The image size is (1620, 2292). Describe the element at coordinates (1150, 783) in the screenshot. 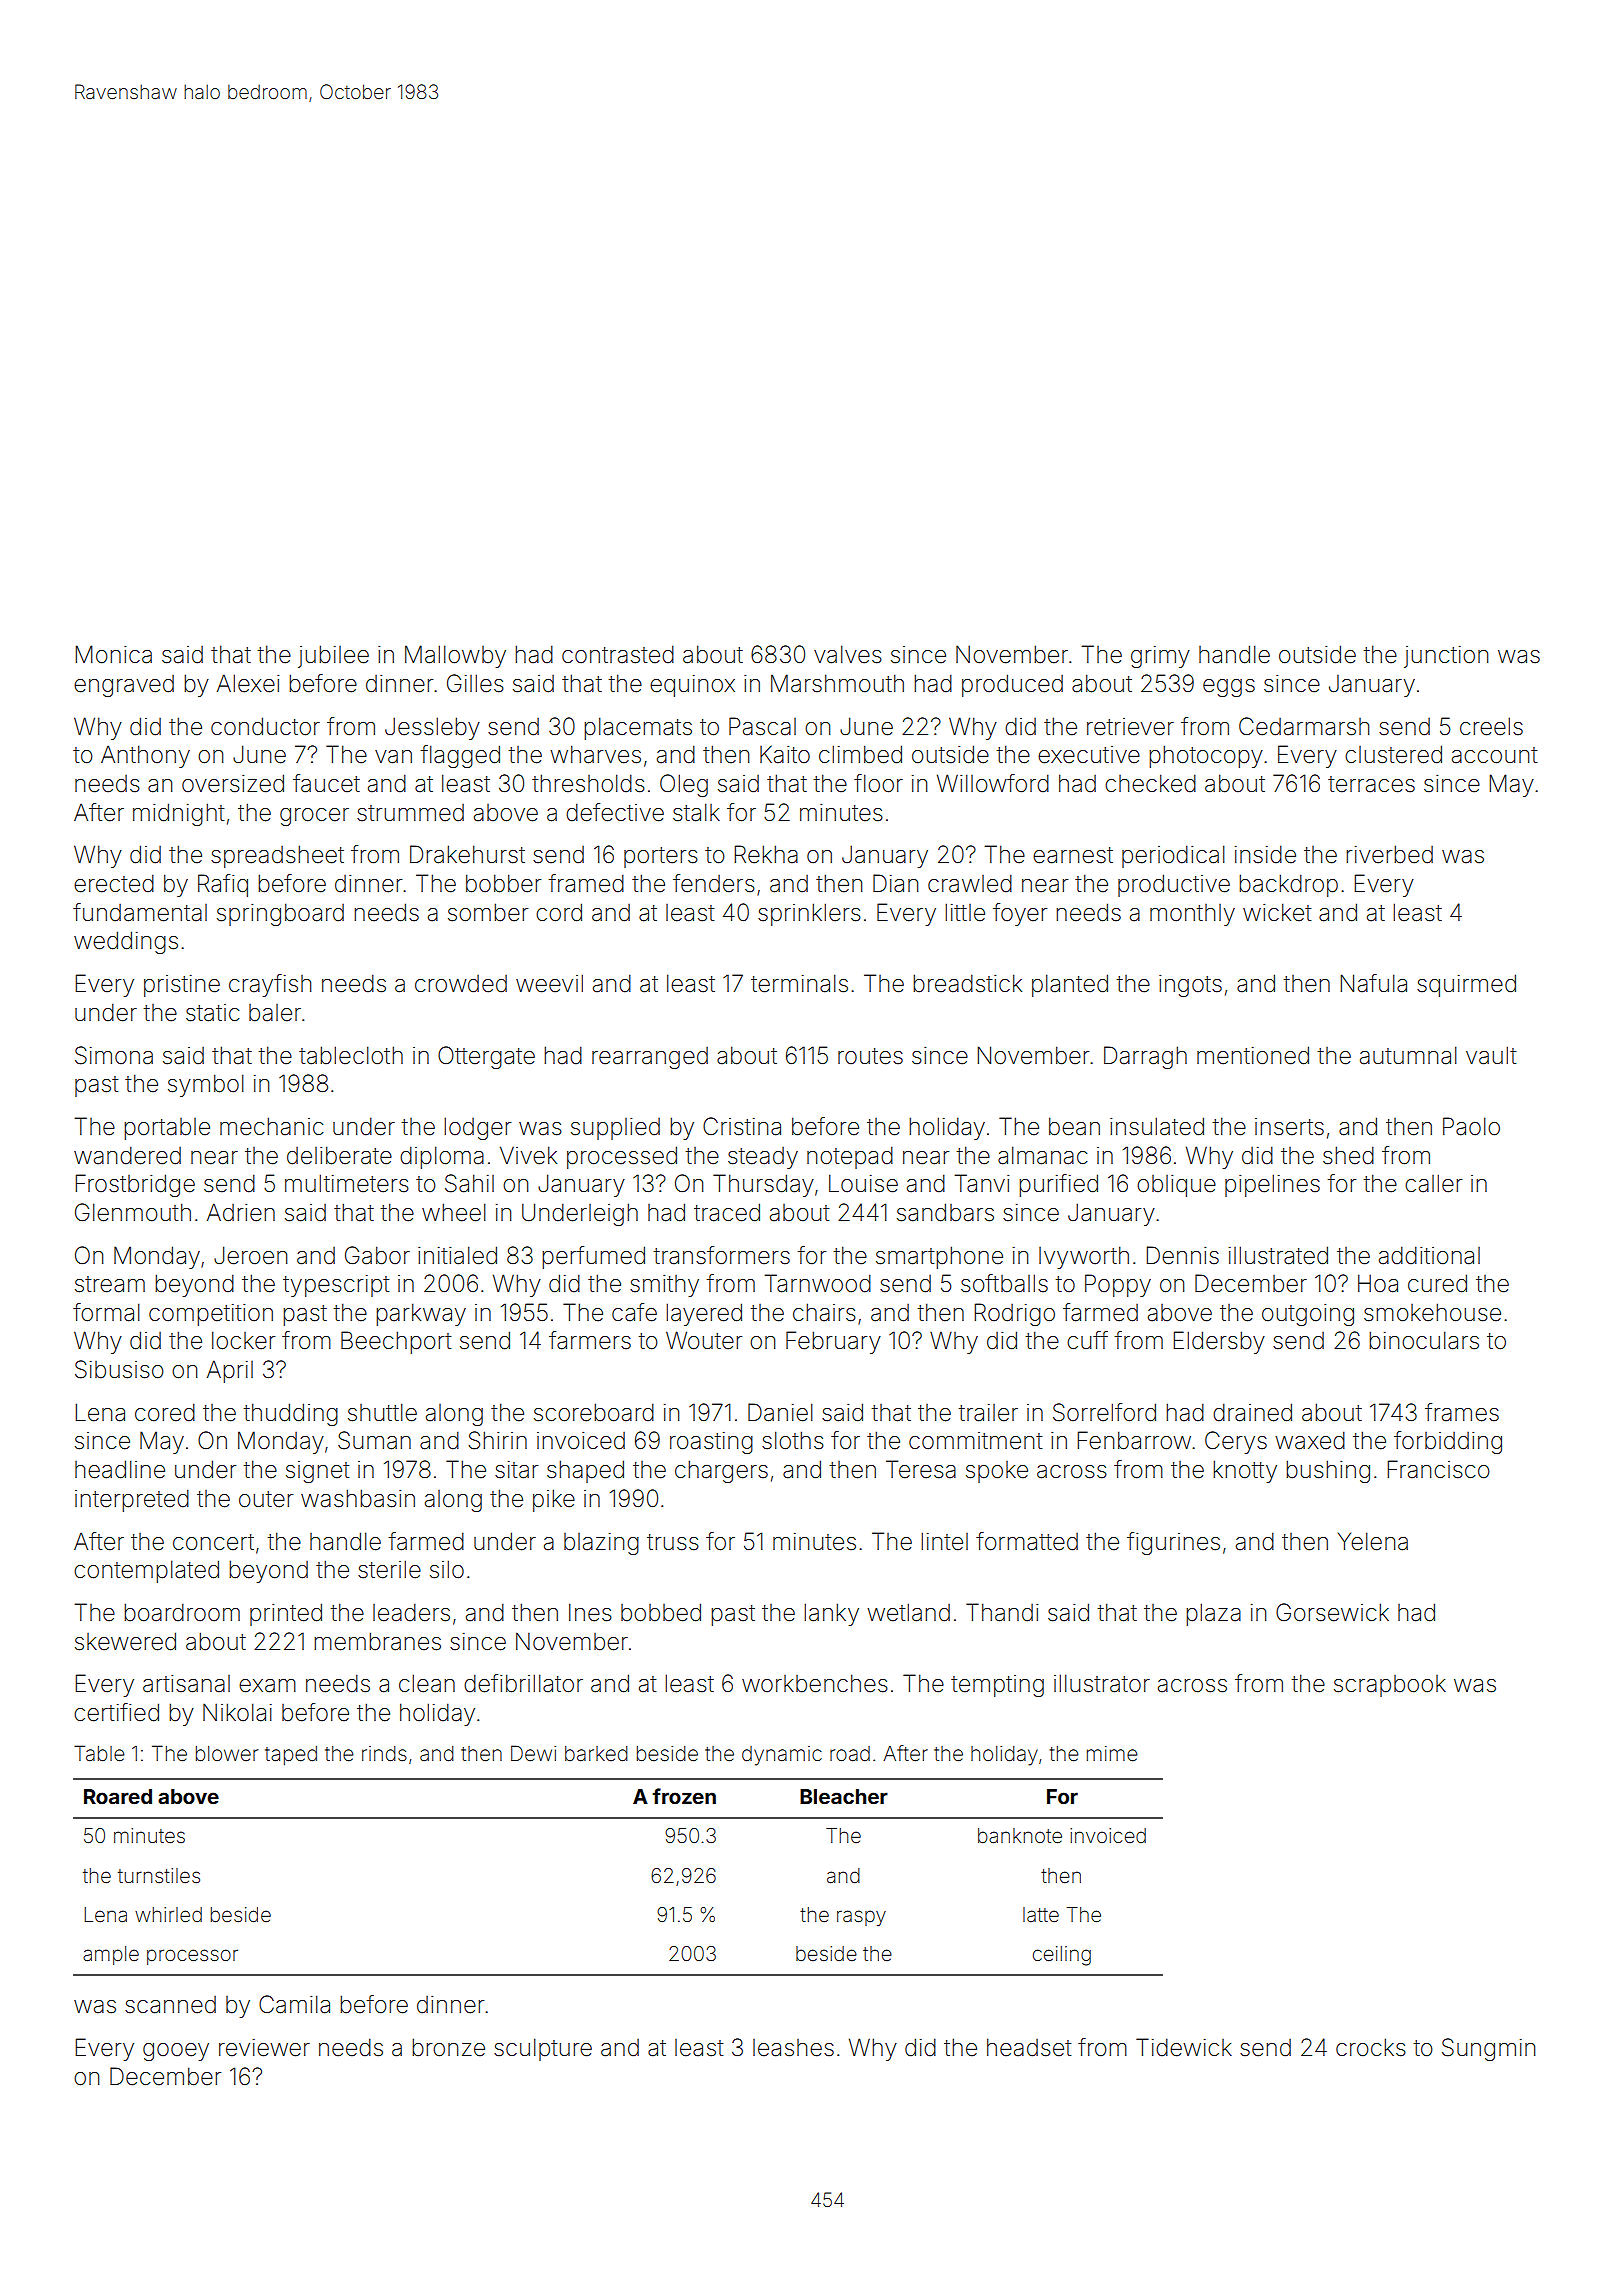

I see `checked` at that location.
